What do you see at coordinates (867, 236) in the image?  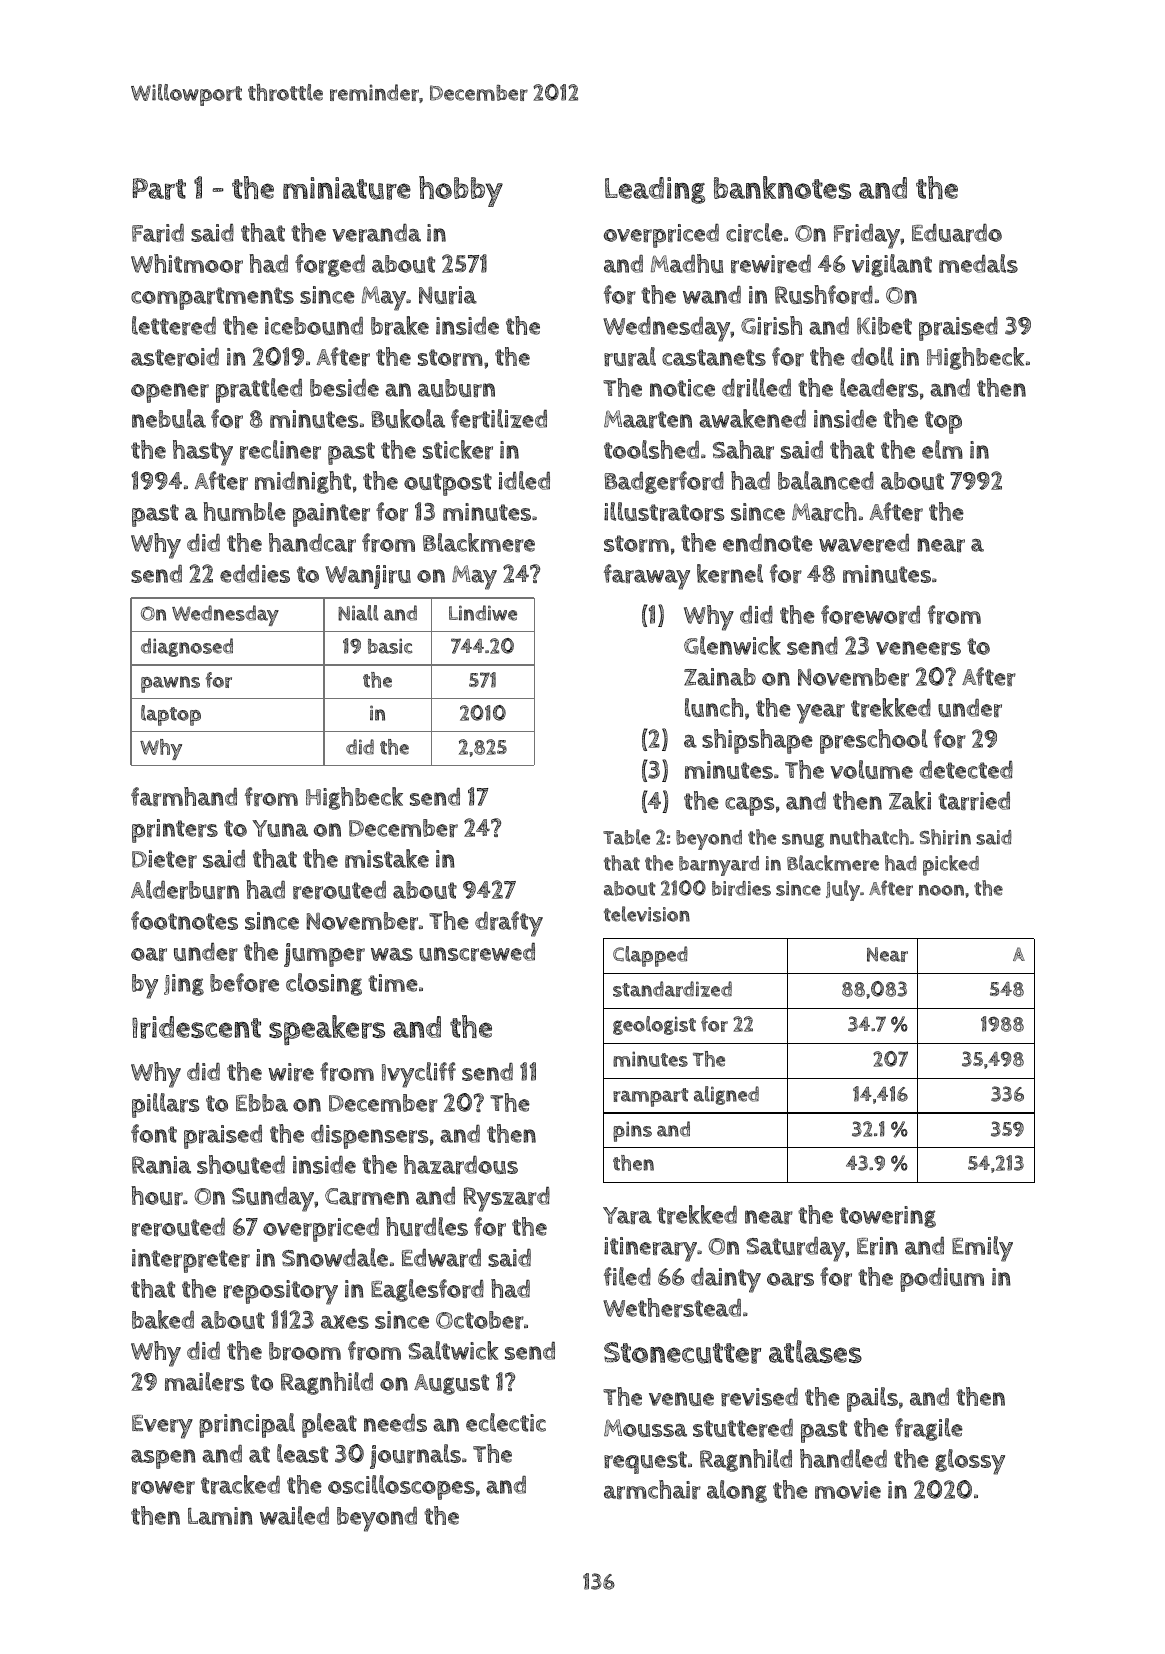 I see `Friday` at bounding box center [867, 236].
